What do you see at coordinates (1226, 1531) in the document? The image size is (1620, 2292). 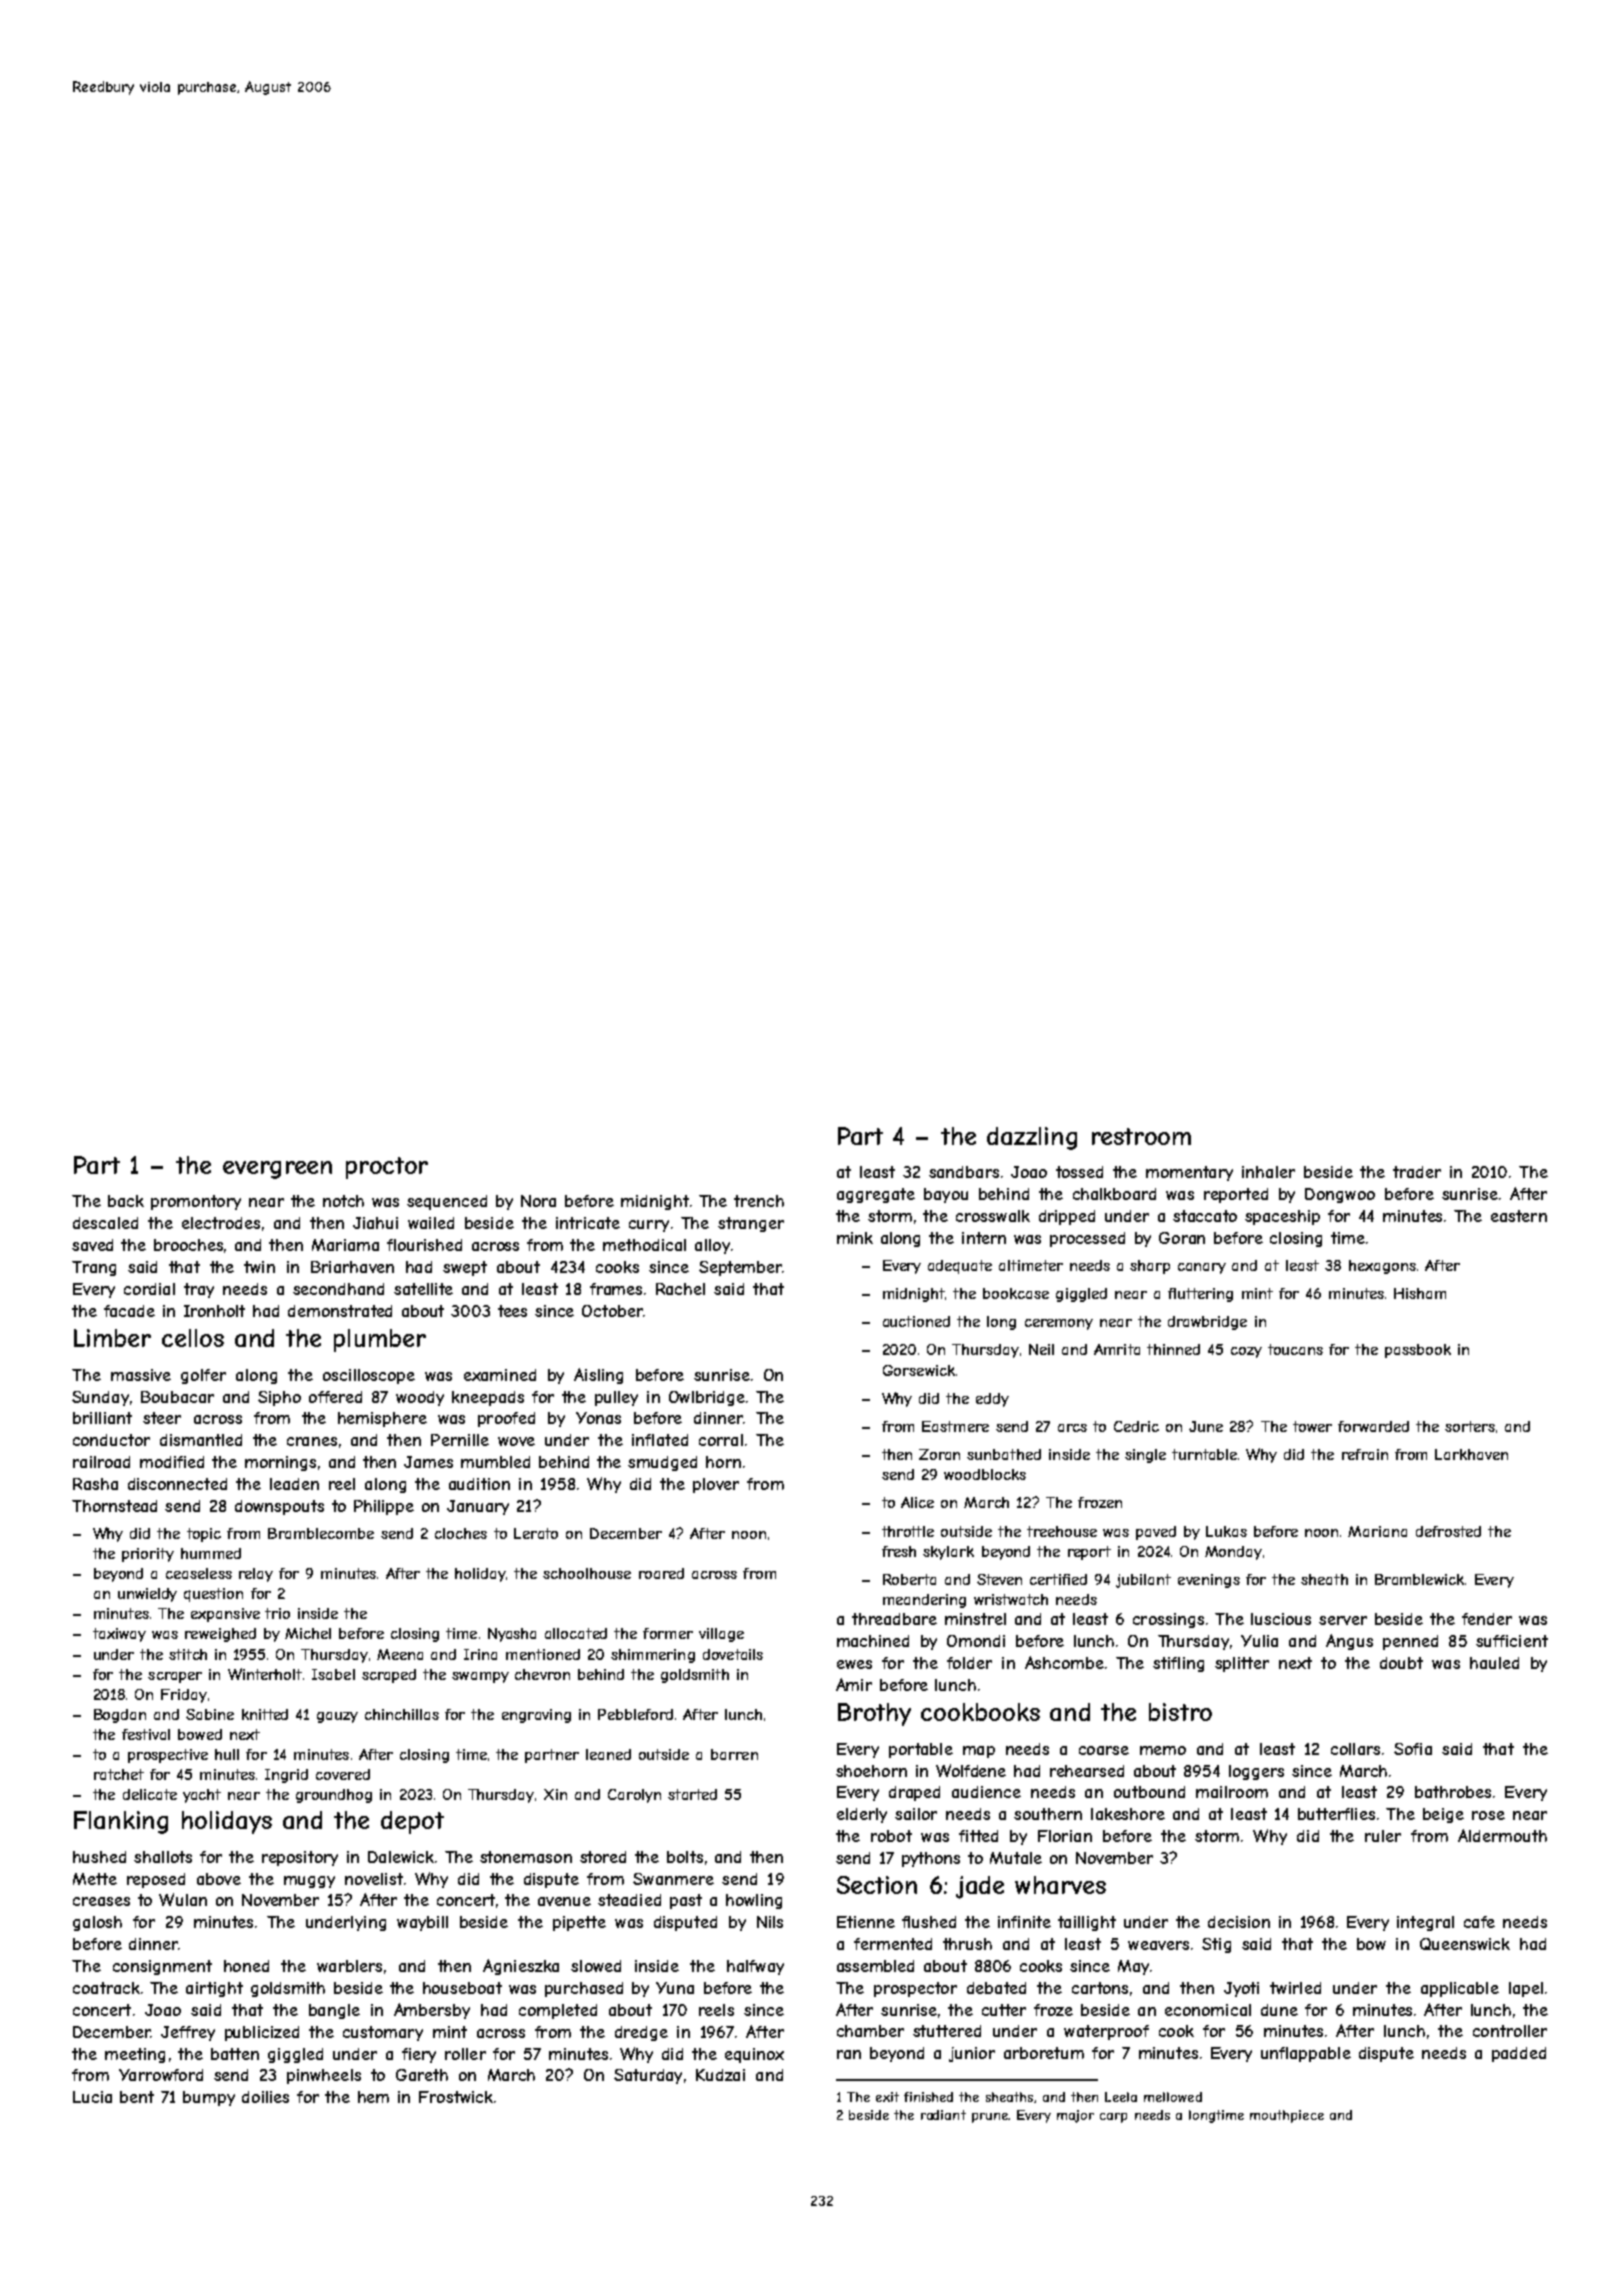 I see `Lukas` at bounding box center [1226, 1531].
